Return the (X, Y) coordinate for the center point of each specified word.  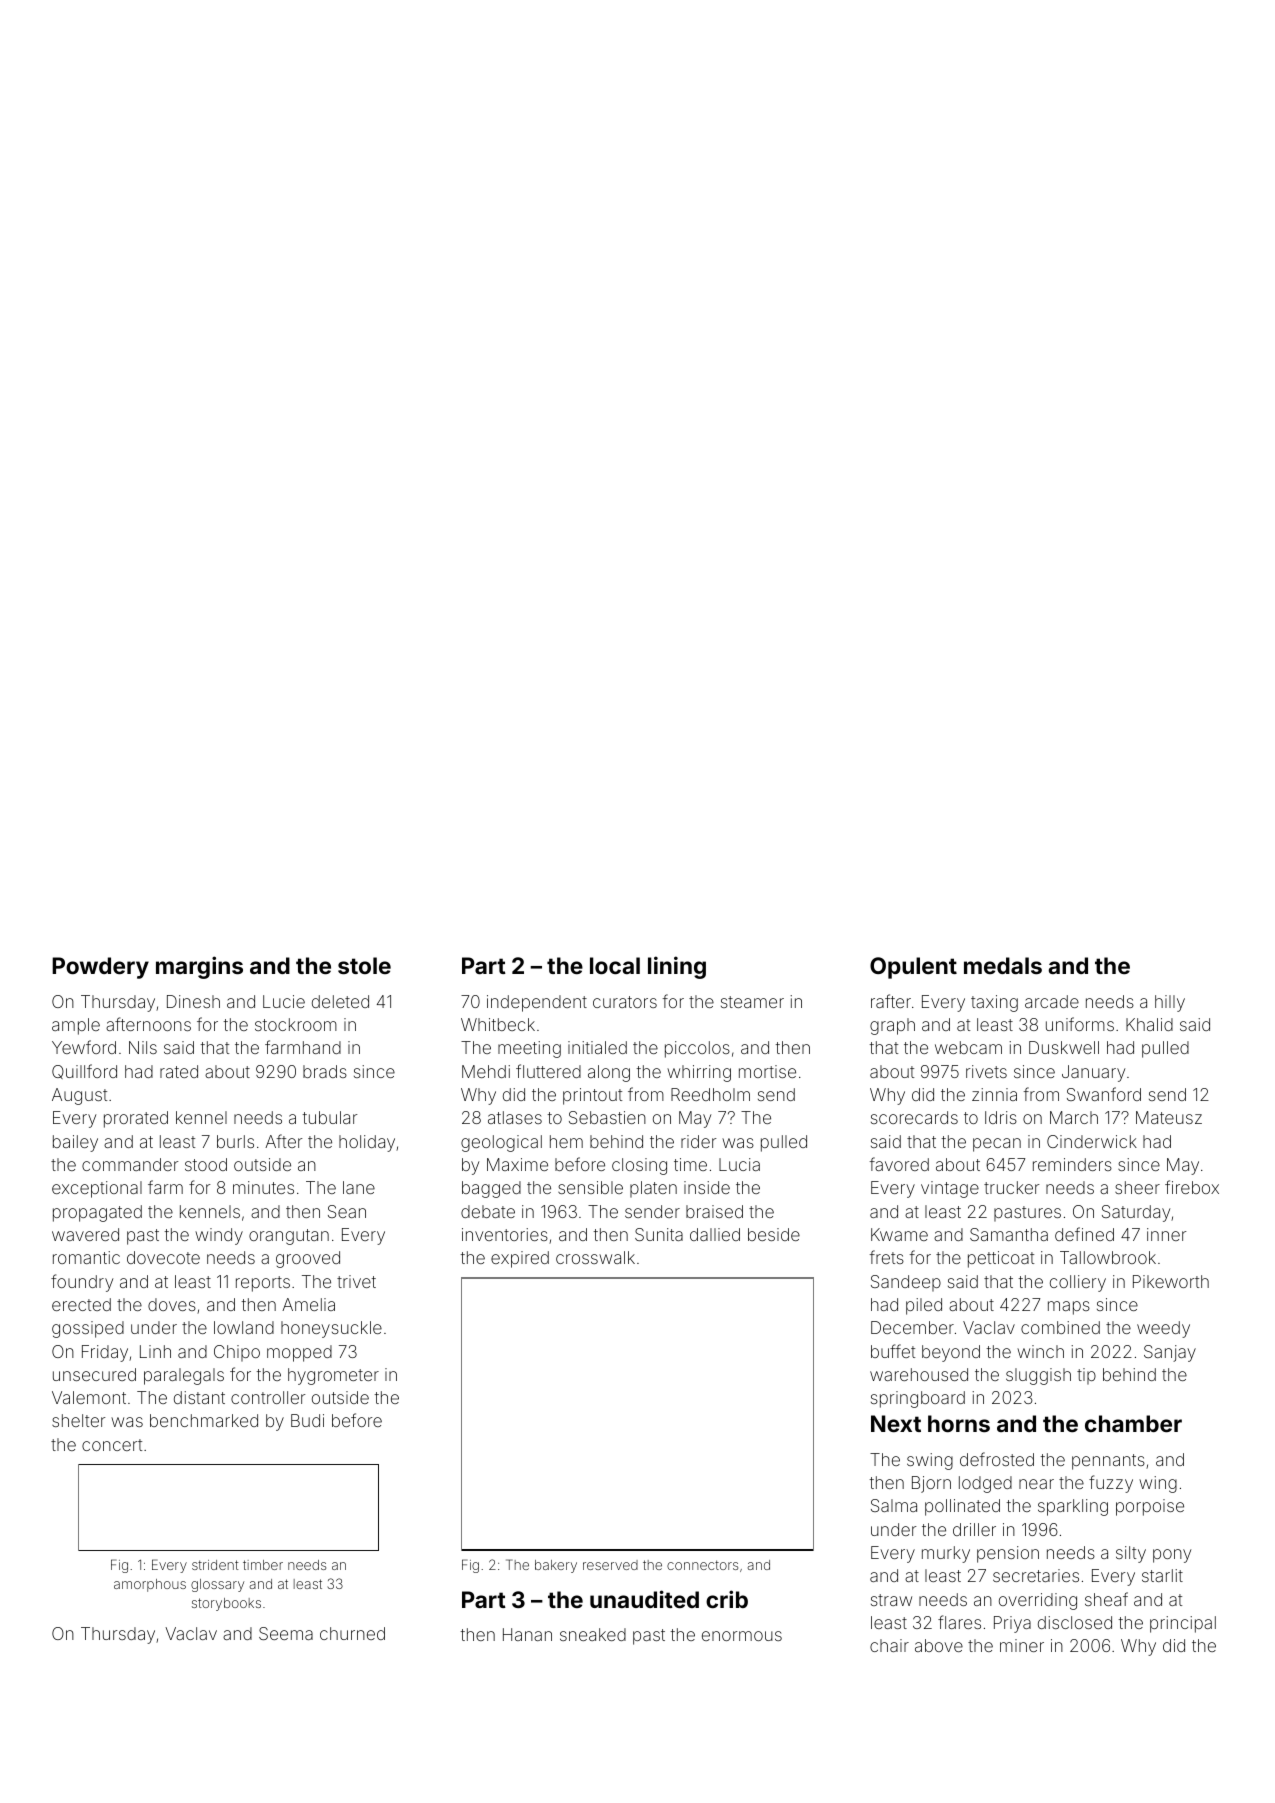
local (615, 965)
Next (896, 1423)
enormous (742, 1636)
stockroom (296, 1024)
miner (1022, 1645)
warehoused (919, 1374)
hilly (1170, 1003)
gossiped (88, 1329)
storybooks (226, 1604)
